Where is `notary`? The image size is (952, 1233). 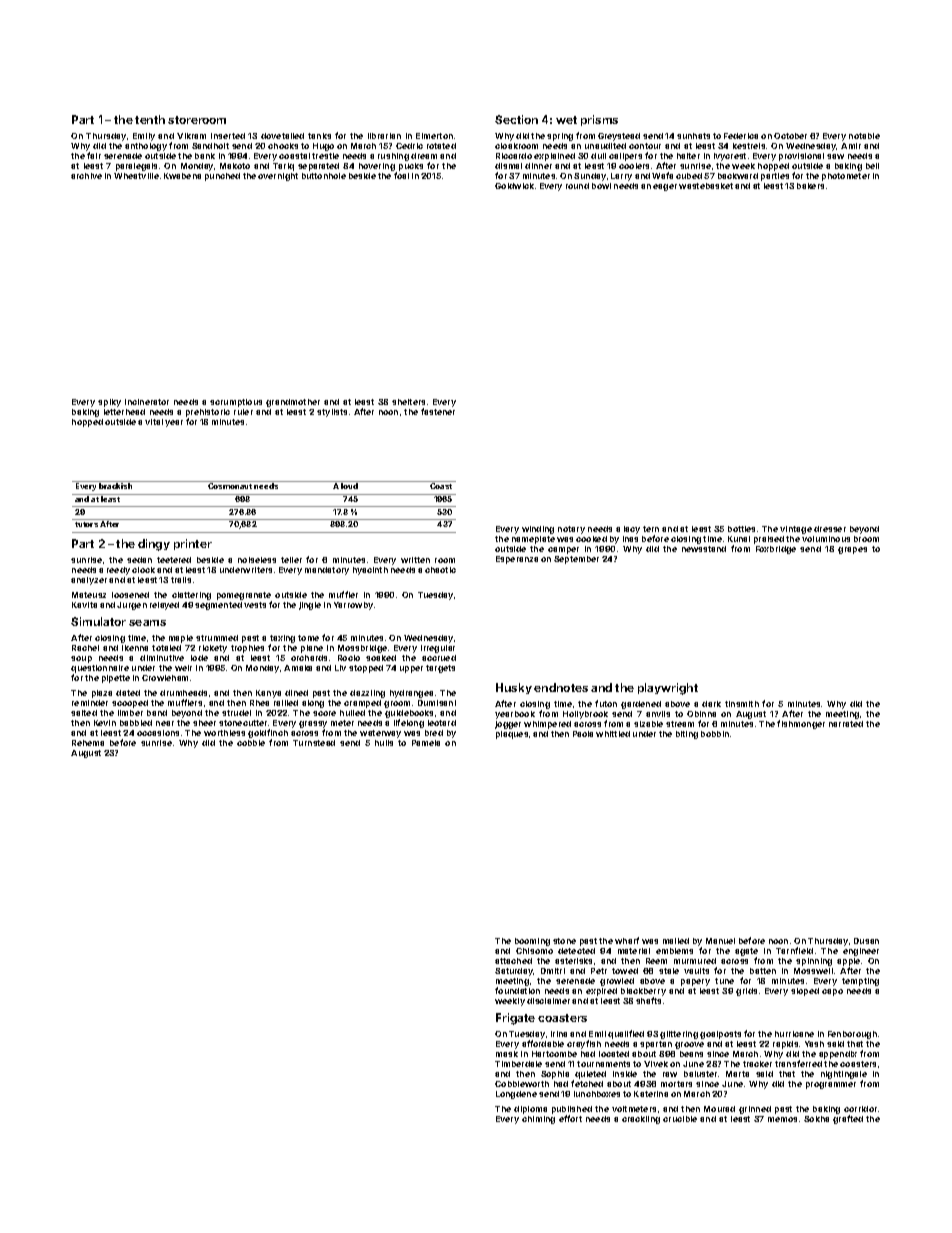
notary is located at coordinates (571, 530).
